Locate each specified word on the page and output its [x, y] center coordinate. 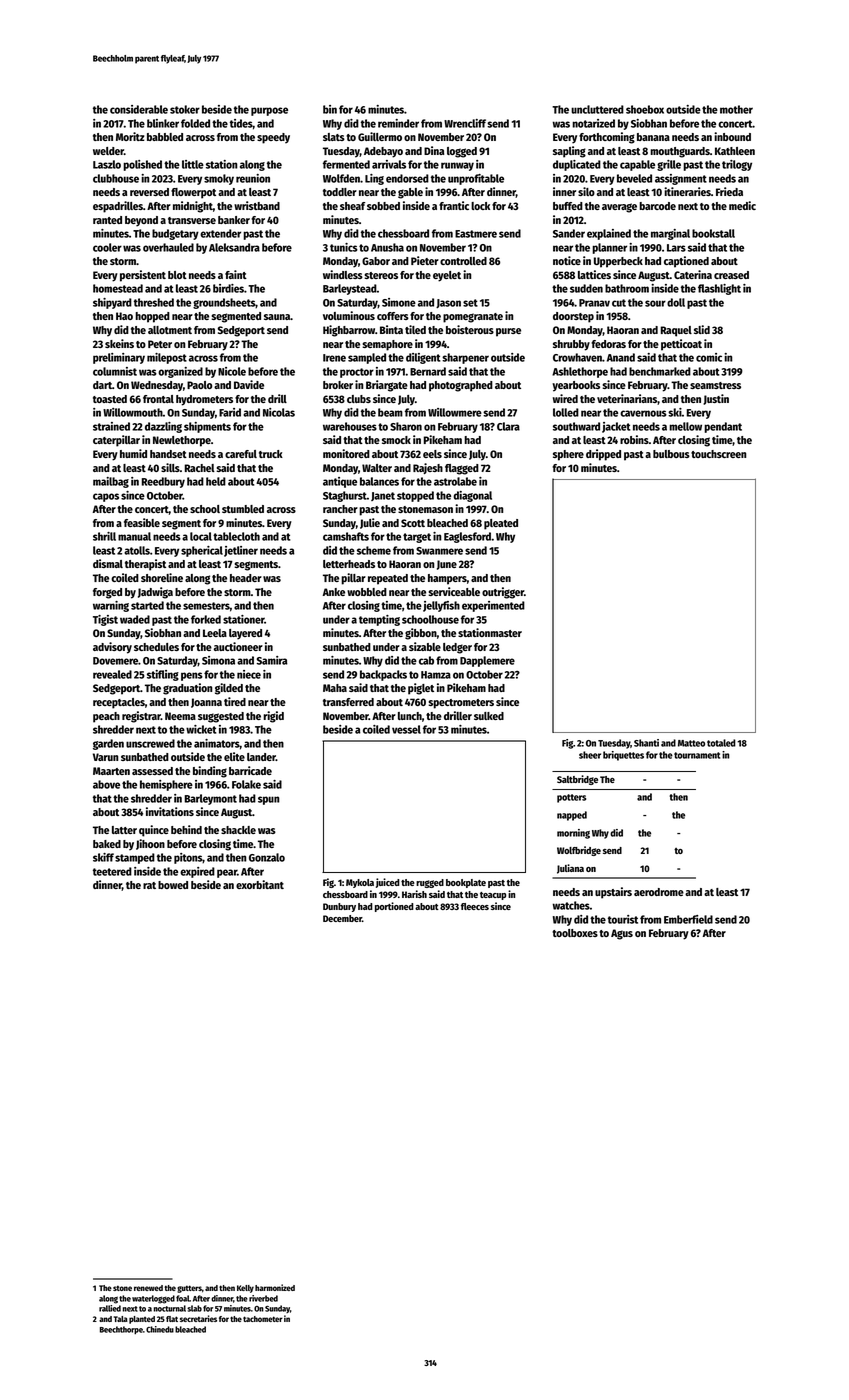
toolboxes [575, 933]
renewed [148, 1288]
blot [177, 275]
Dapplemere [487, 661]
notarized [593, 123]
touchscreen [718, 454]
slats [334, 137]
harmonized [275, 1287]
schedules [156, 647]
